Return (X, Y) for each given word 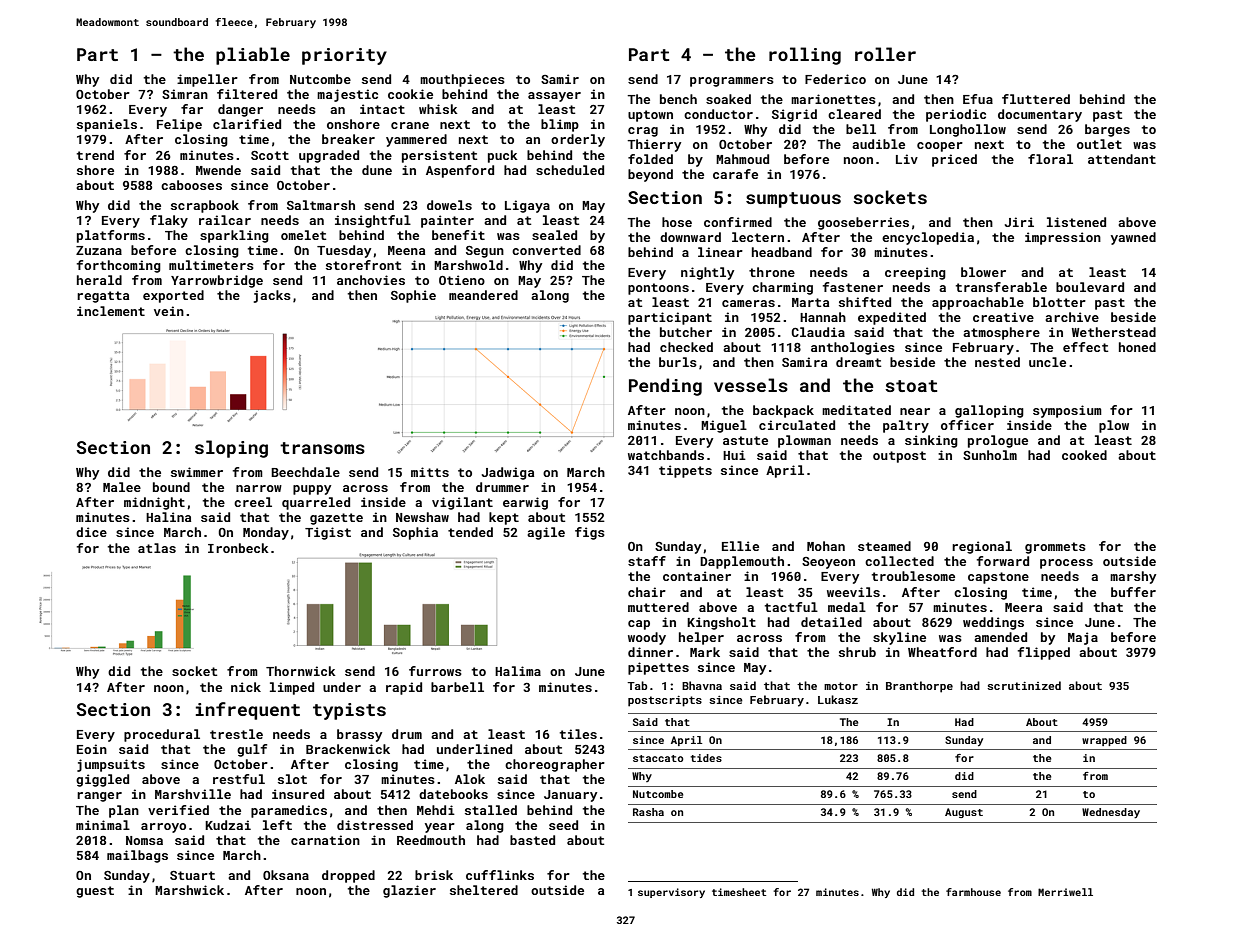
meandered (483, 295)
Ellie (740, 546)
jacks (272, 296)
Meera (1023, 607)
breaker (348, 139)
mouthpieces (462, 80)
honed (1137, 347)
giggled (102, 780)
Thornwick (301, 671)
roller (885, 54)
